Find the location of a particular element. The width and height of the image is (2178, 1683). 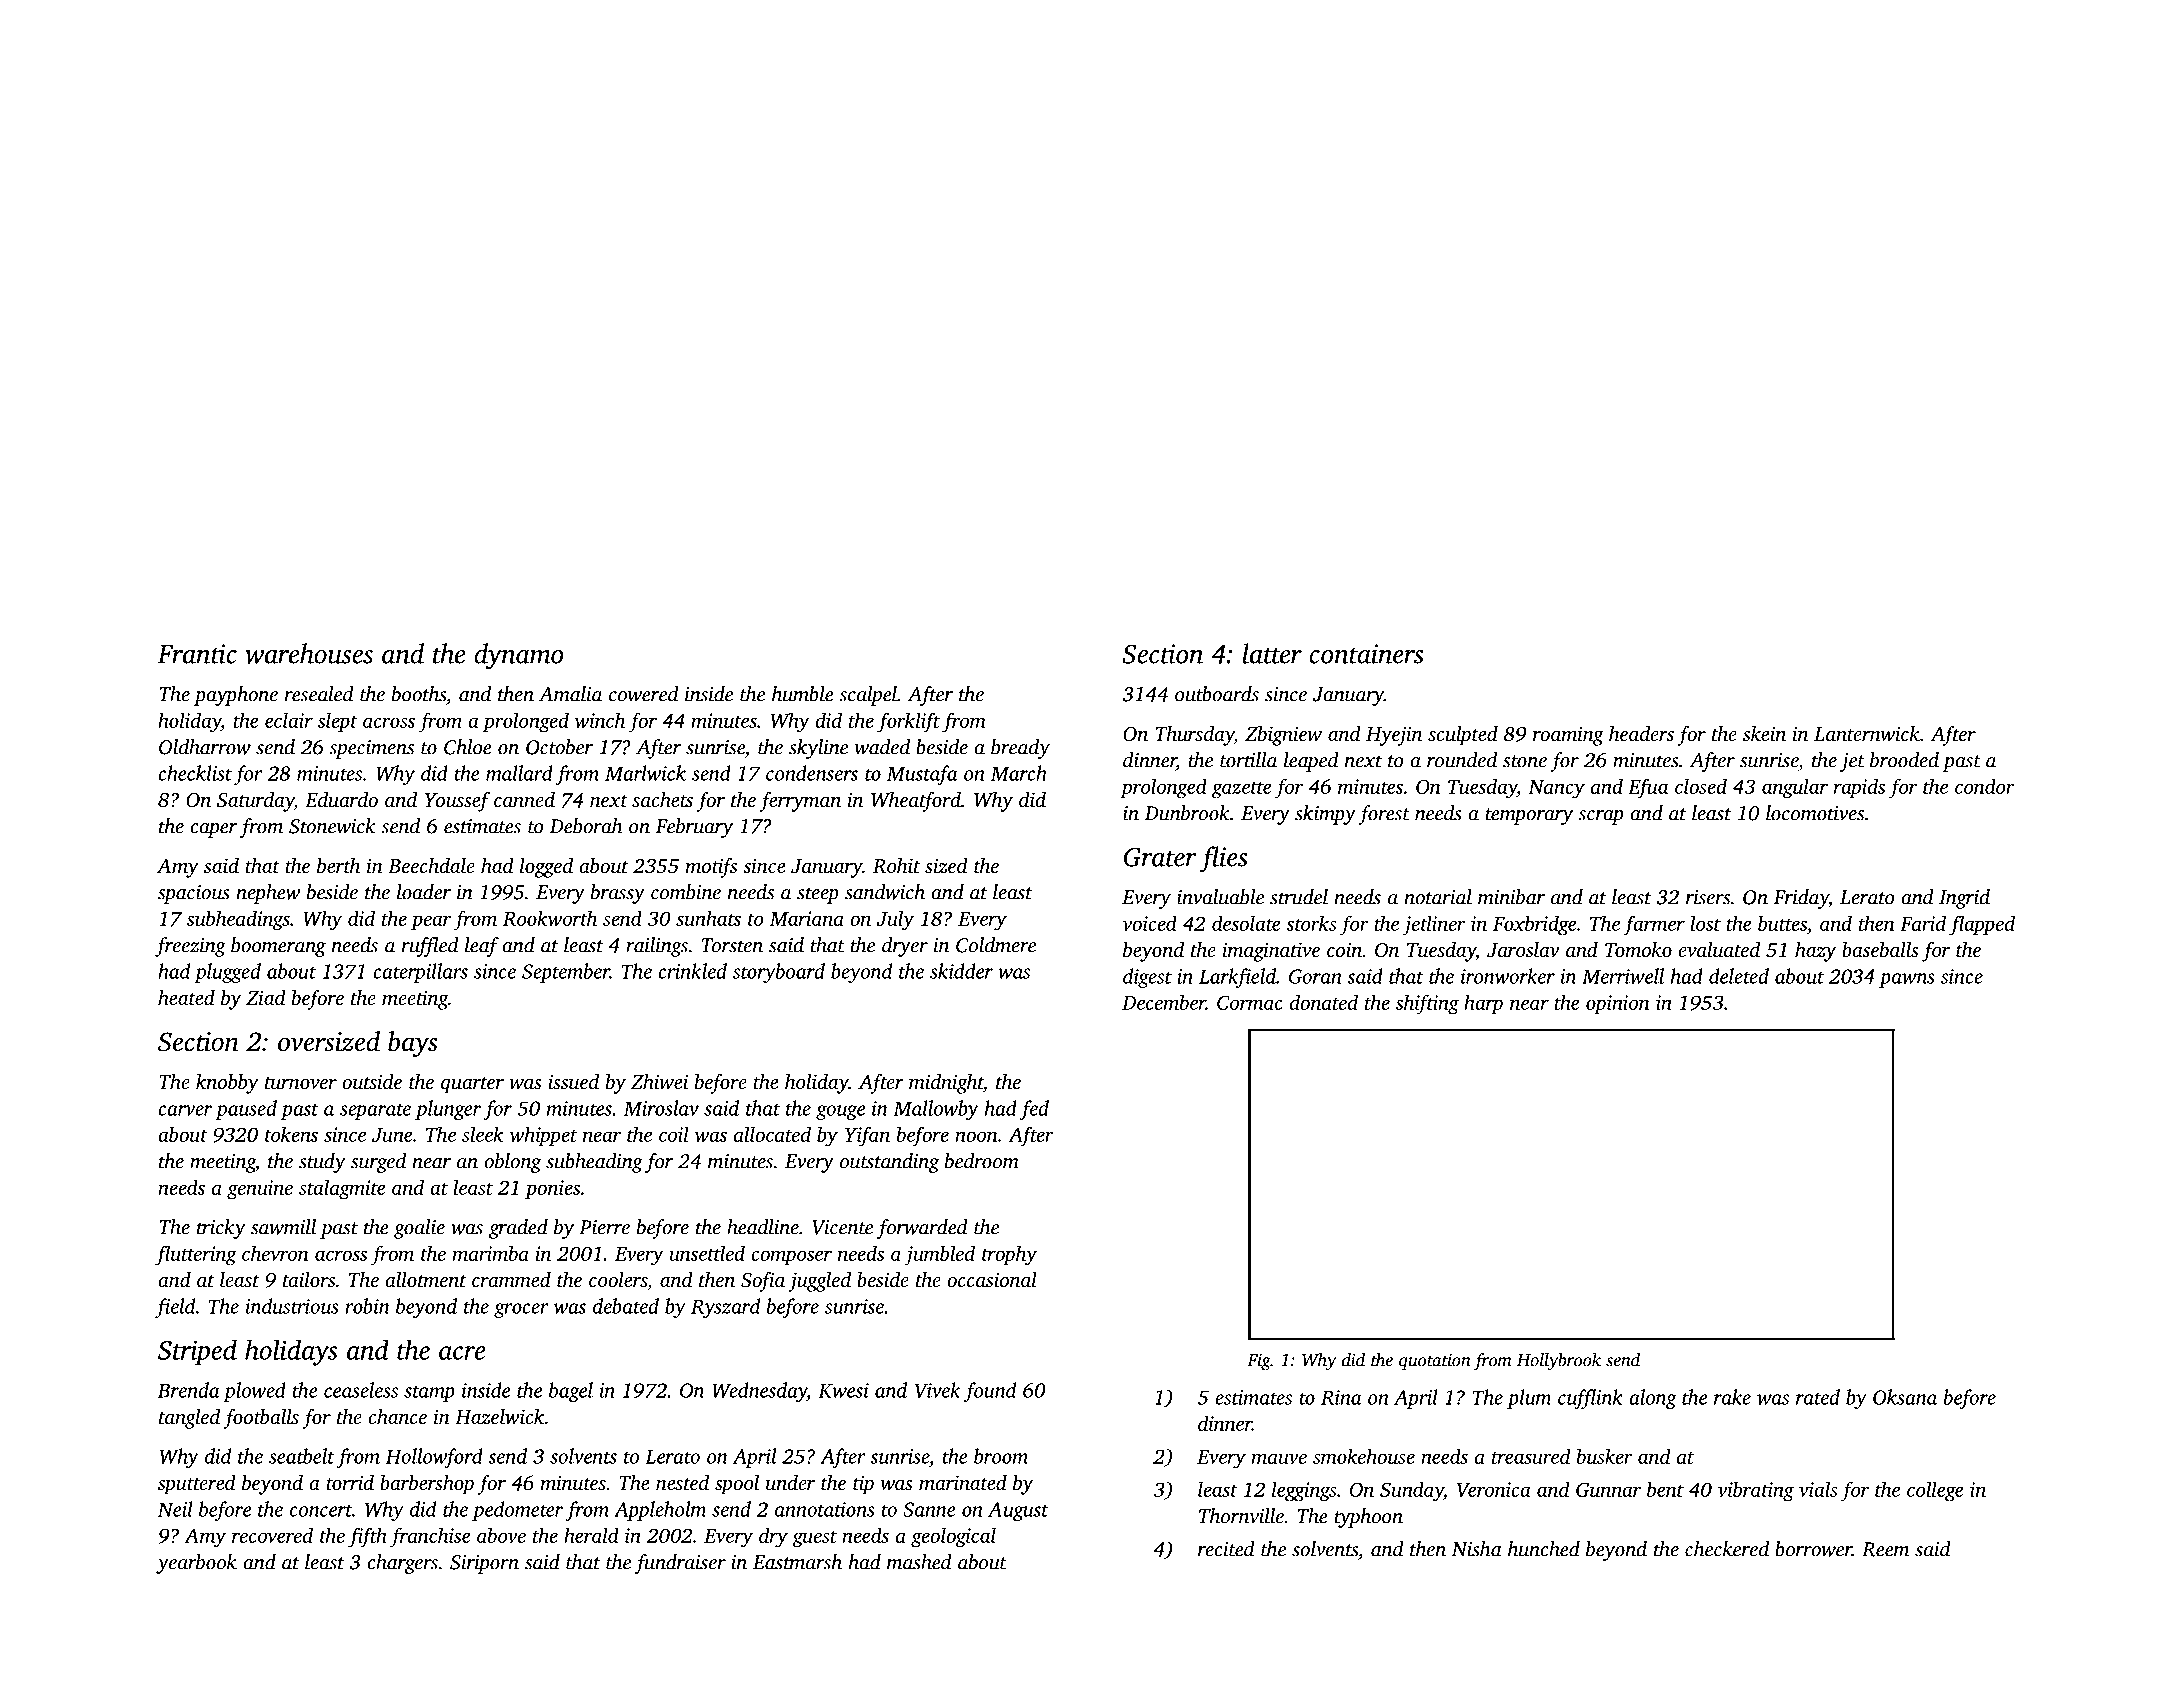

opinion is located at coordinates (1618, 1004).
